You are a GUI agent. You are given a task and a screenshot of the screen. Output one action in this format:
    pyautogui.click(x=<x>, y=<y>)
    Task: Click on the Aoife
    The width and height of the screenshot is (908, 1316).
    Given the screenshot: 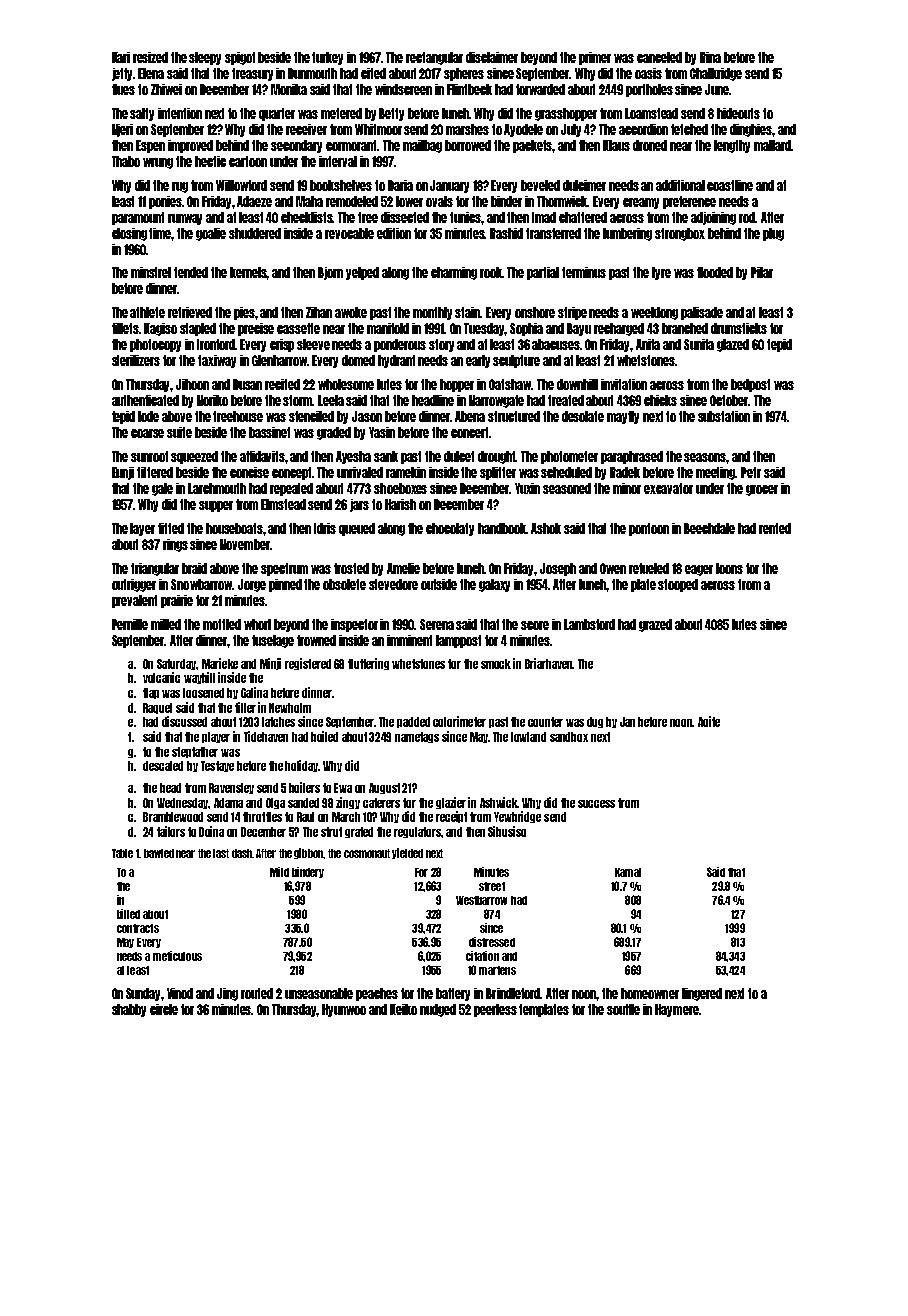 What is the action you would take?
    pyautogui.click(x=709, y=721)
